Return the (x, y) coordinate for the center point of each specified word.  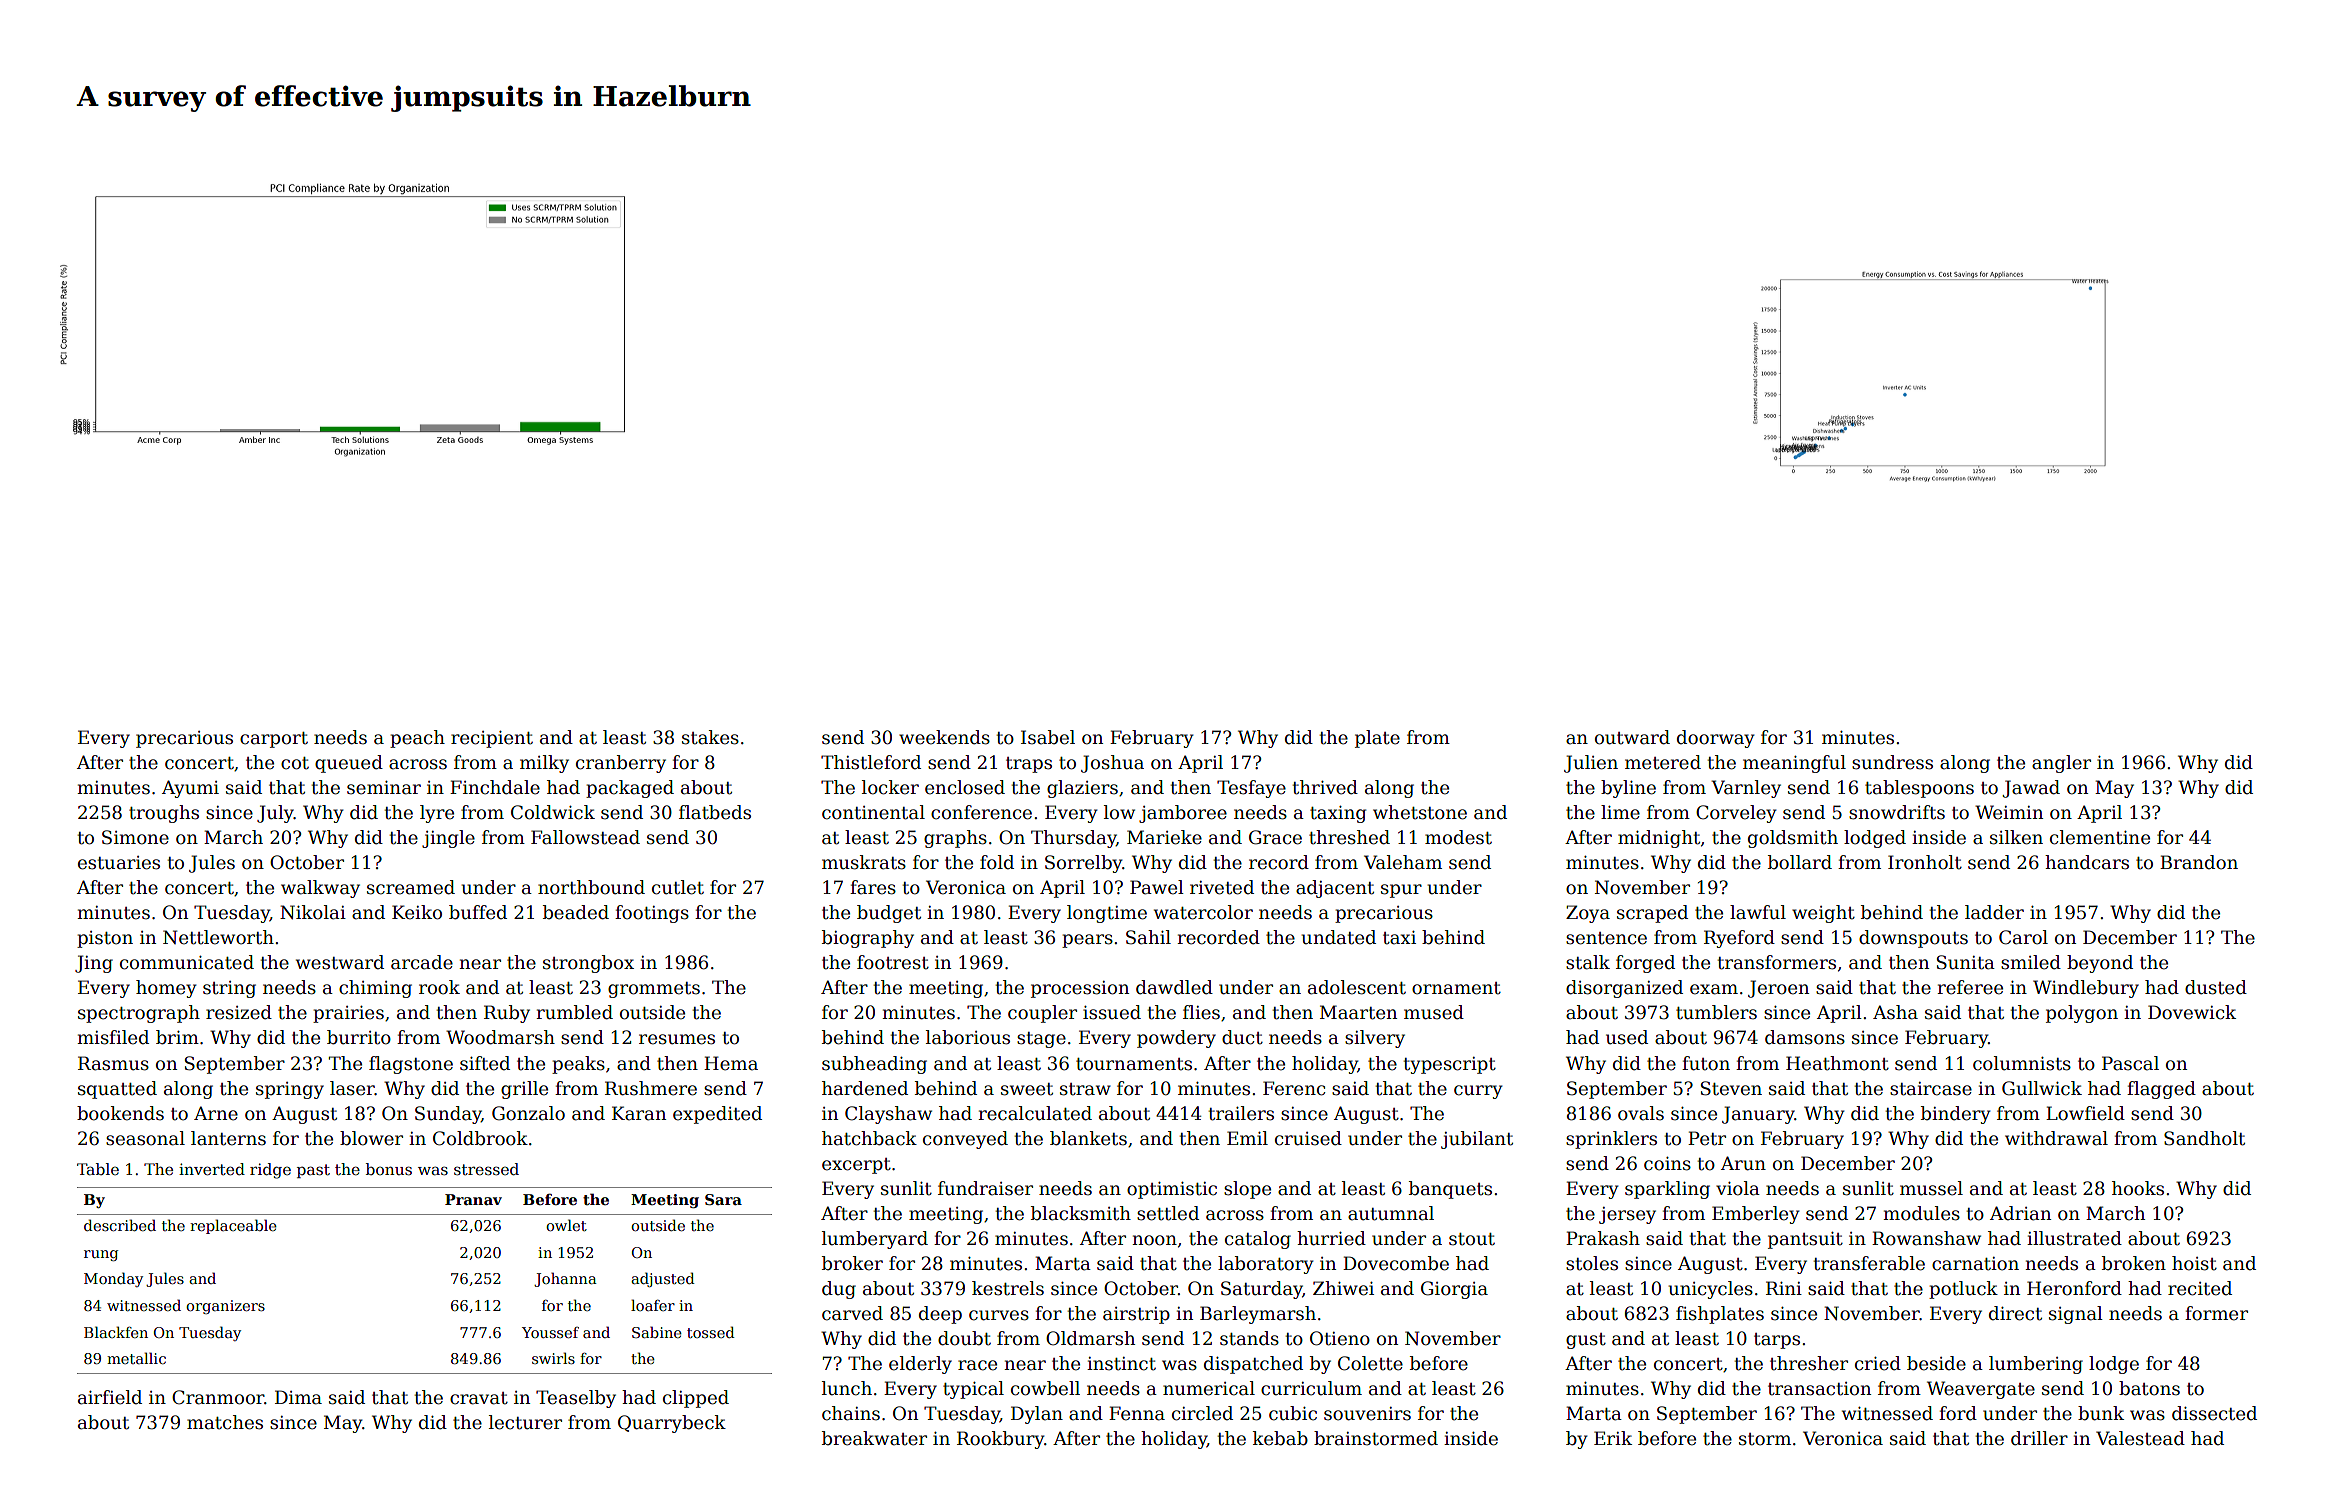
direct (2015, 1313)
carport (274, 740)
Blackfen (116, 1332)
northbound (591, 887)
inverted (212, 1169)
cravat (479, 1398)
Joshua (1112, 764)
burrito (359, 1037)
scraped (1652, 914)
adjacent (1335, 889)
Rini (1784, 1288)
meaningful (1794, 764)
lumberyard (875, 1240)
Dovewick (2192, 1012)
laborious (968, 1037)
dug (839, 1290)
